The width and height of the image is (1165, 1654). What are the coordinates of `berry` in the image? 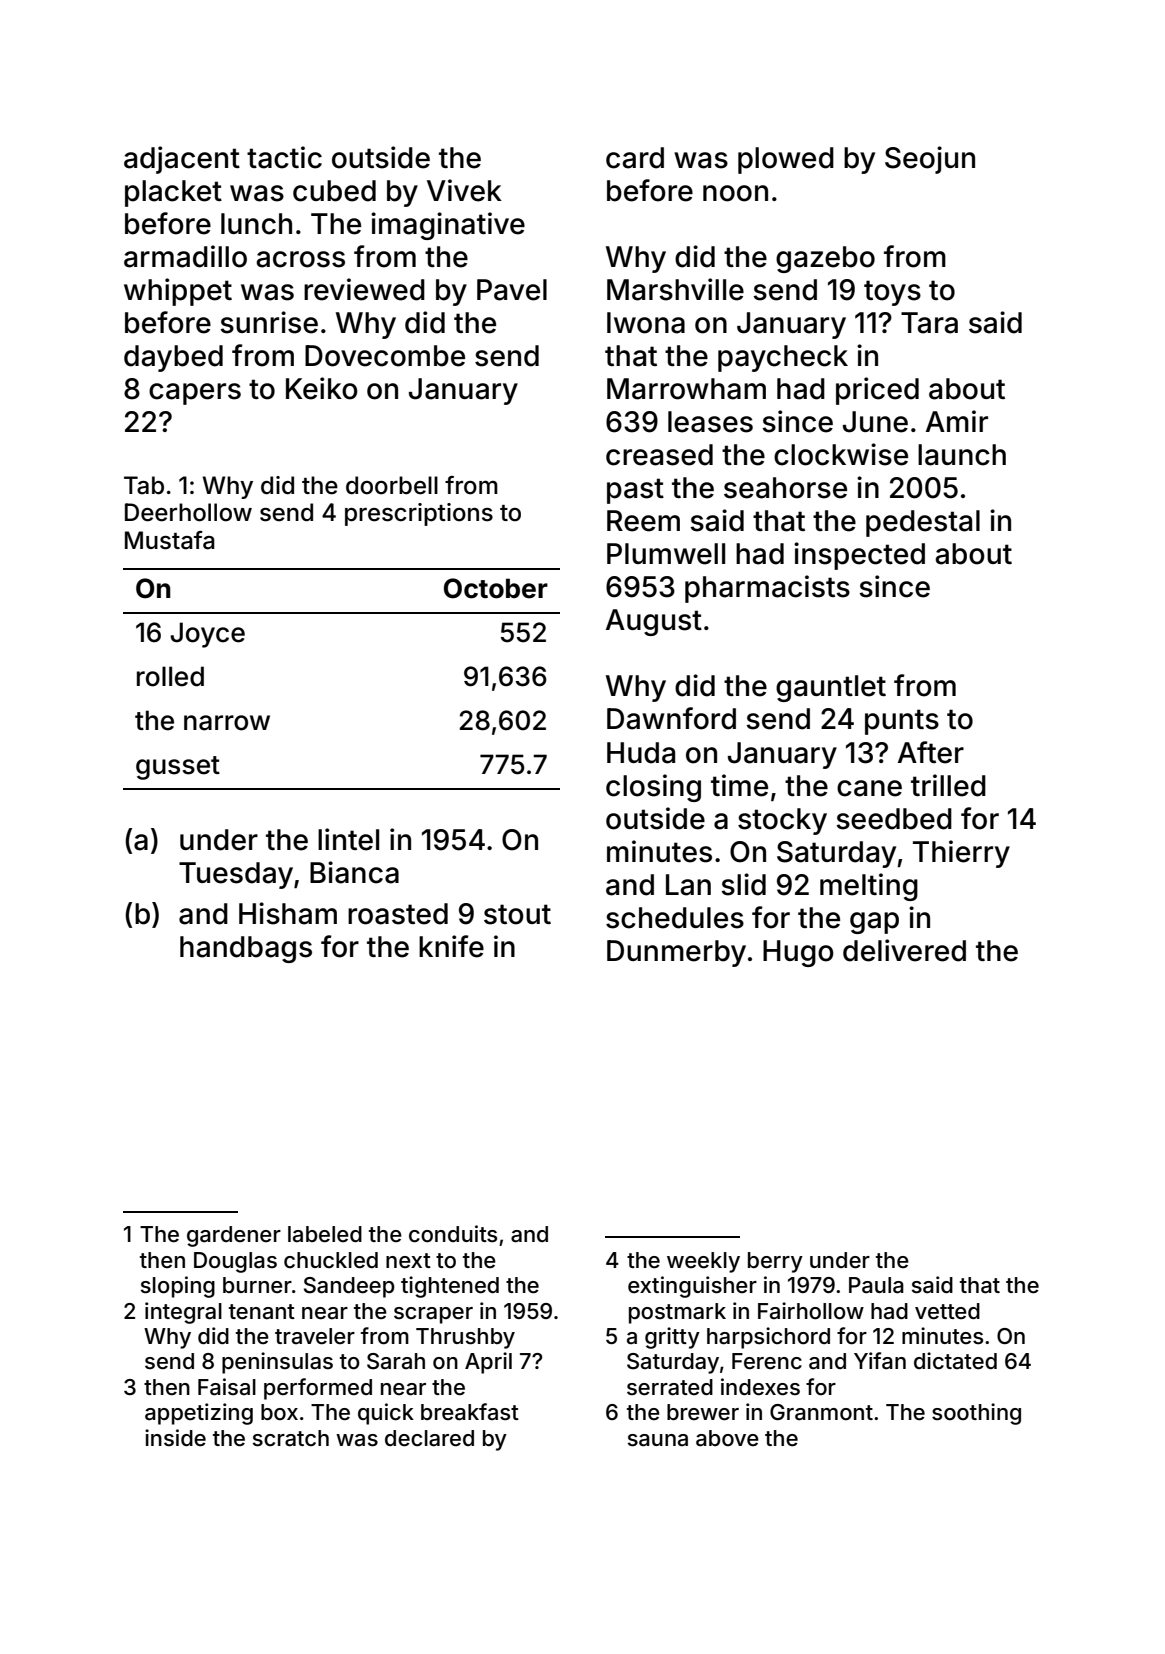 It's located at (775, 1262).
